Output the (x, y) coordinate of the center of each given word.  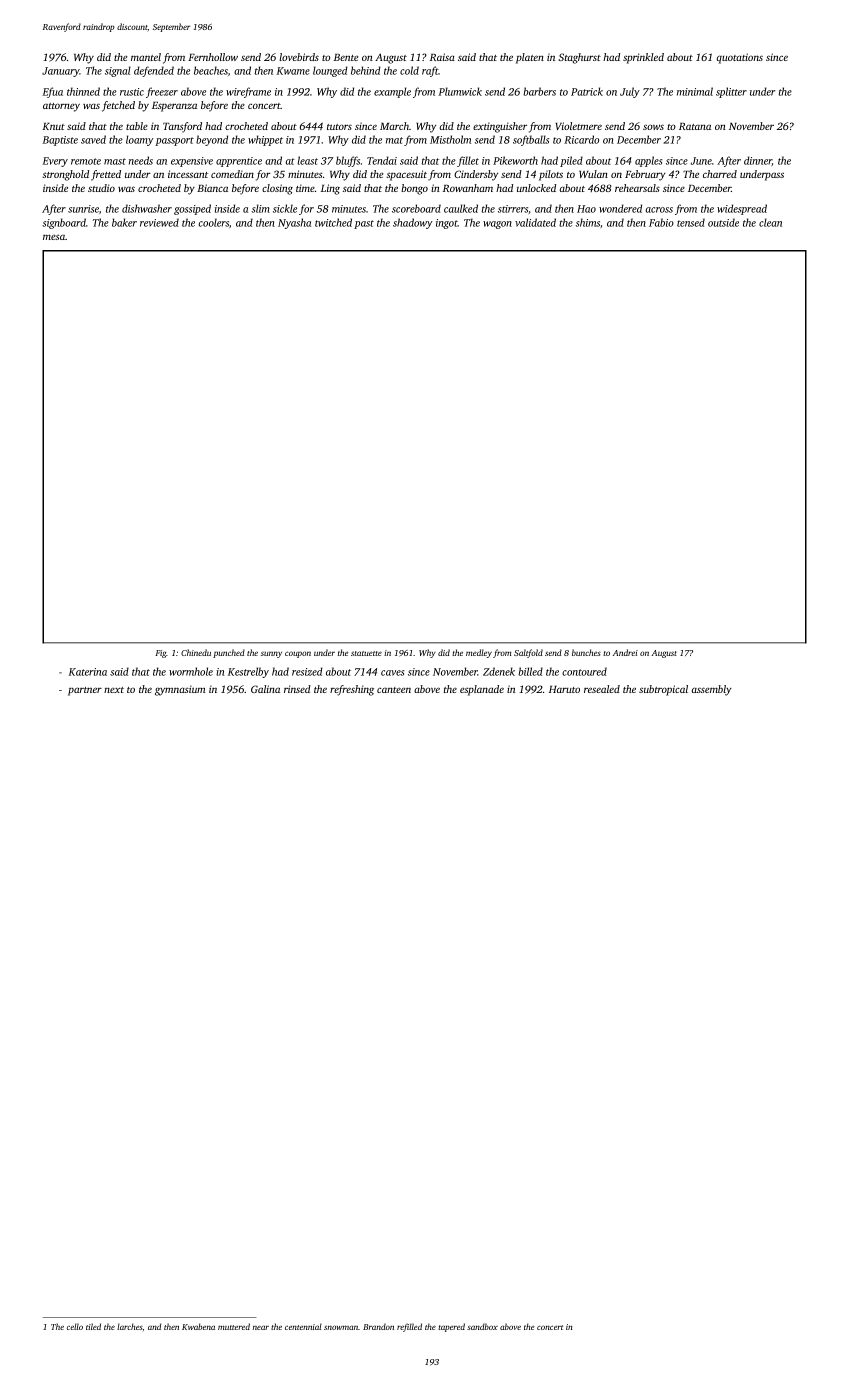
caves (393, 673)
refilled (409, 1327)
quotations (740, 58)
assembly (712, 690)
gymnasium (180, 690)
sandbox (482, 1326)
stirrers (513, 209)
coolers (213, 222)
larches (129, 1326)
